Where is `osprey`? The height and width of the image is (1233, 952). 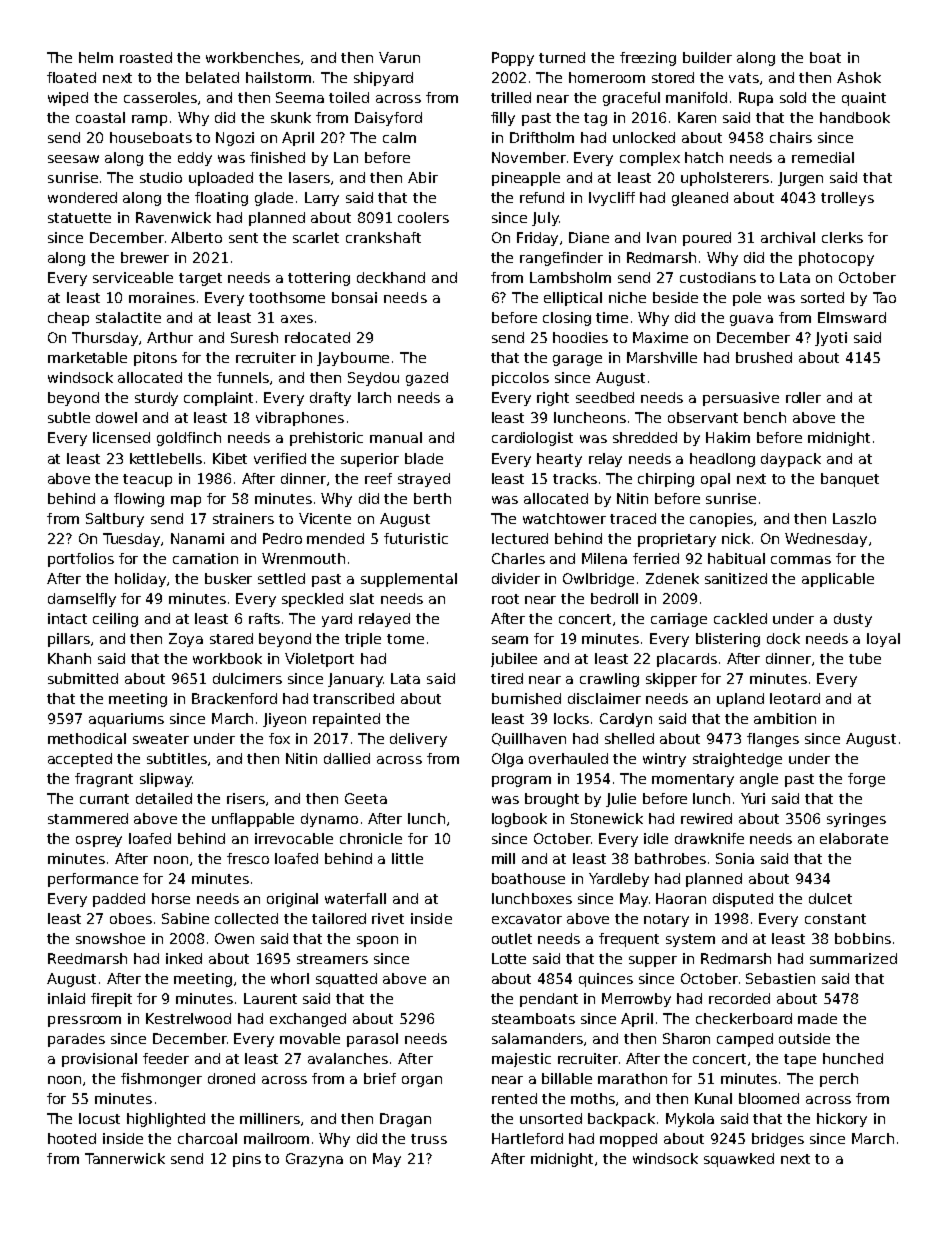
osprey is located at coordinates (99, 841).
